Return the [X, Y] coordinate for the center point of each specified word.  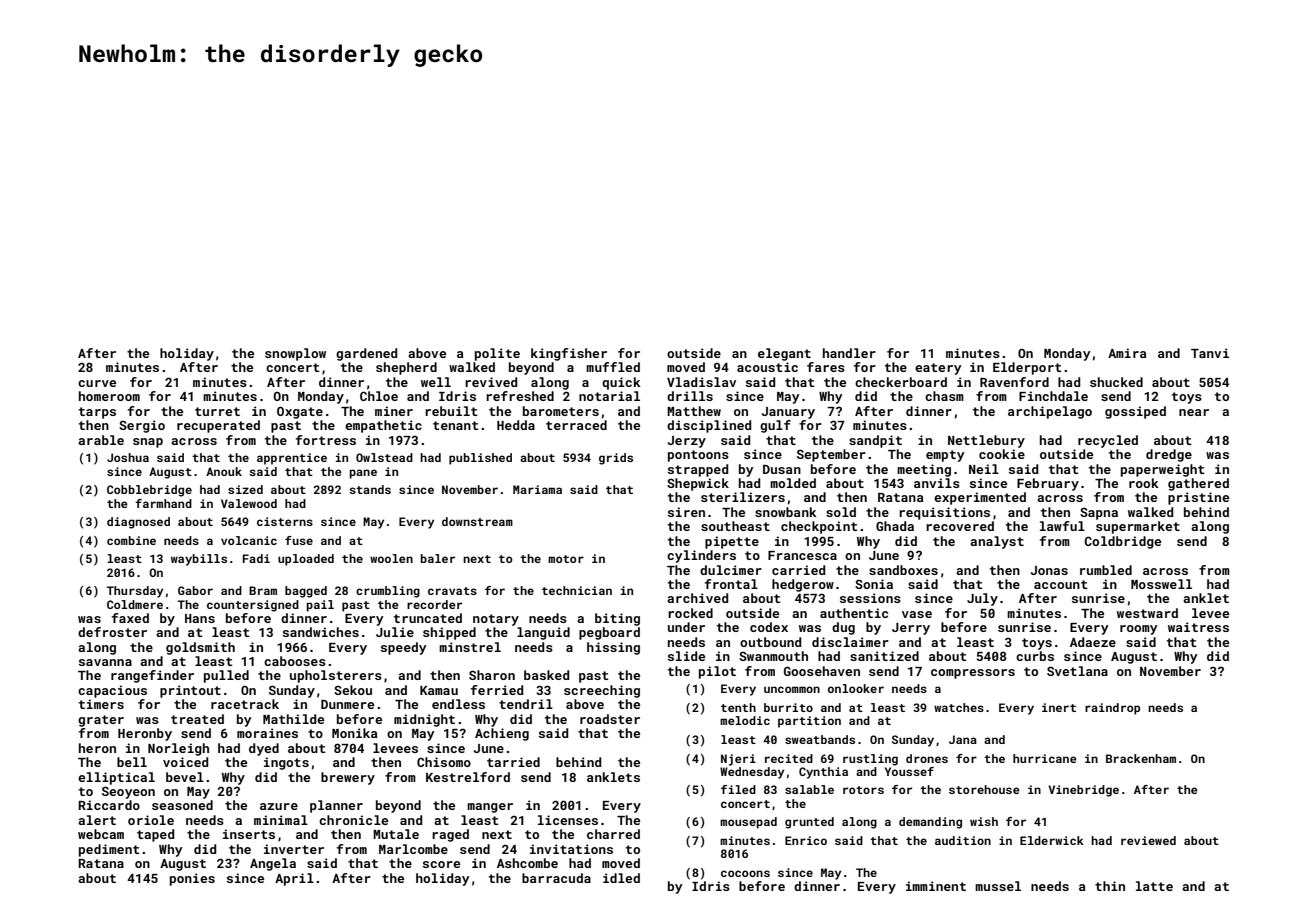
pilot [717, 672]
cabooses [295, 661]
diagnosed [138, 523]
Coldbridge [1122, 542]
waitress [1198, 627]
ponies [192, 879]
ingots [286, 763]
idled [621, 878]
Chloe [379, 396]
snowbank [786, 512]
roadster [610, 719]
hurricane [1045, 758]
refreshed [520, 396]
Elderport [1027, 368]
